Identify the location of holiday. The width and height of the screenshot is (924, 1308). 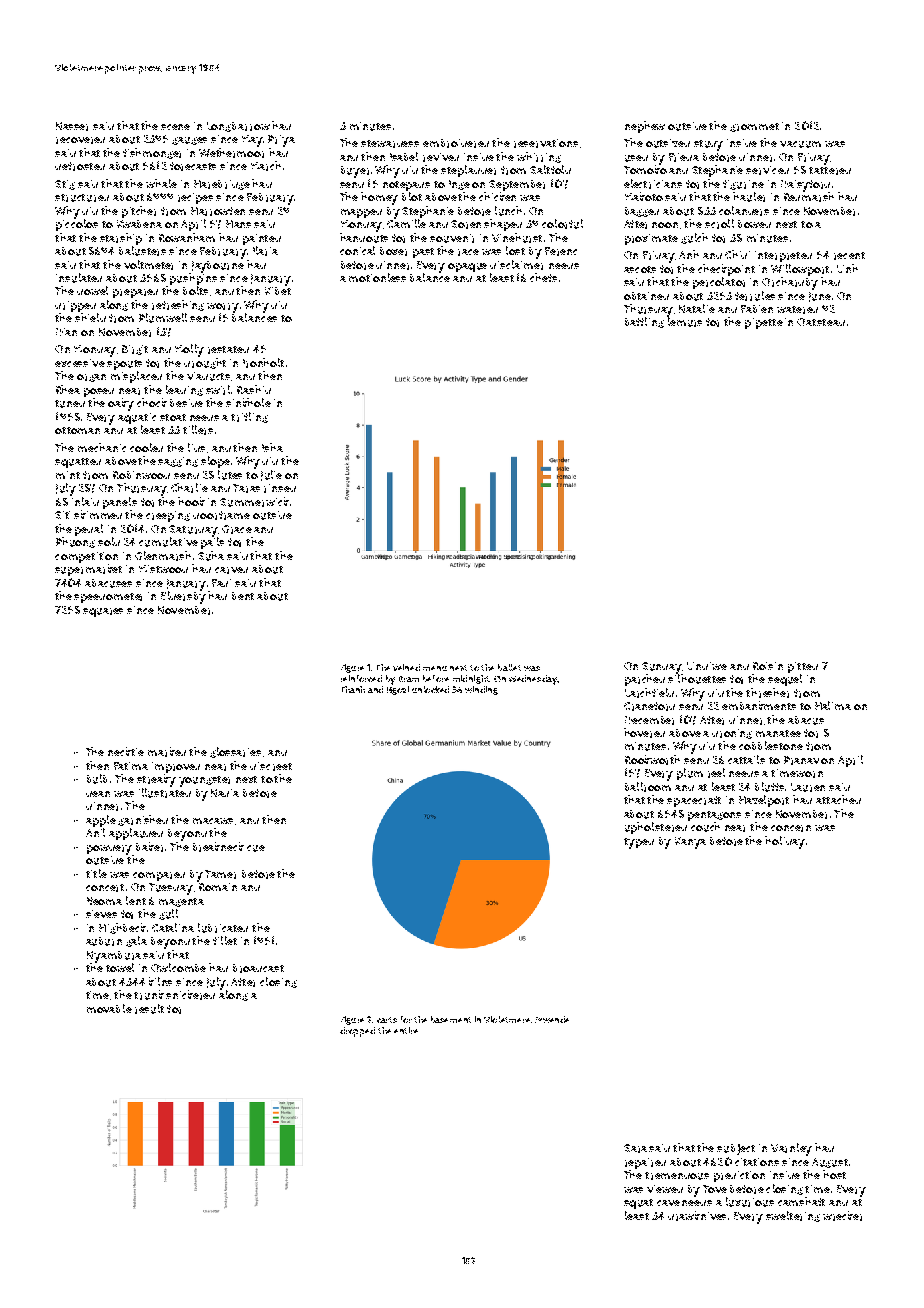
(785, 842).
